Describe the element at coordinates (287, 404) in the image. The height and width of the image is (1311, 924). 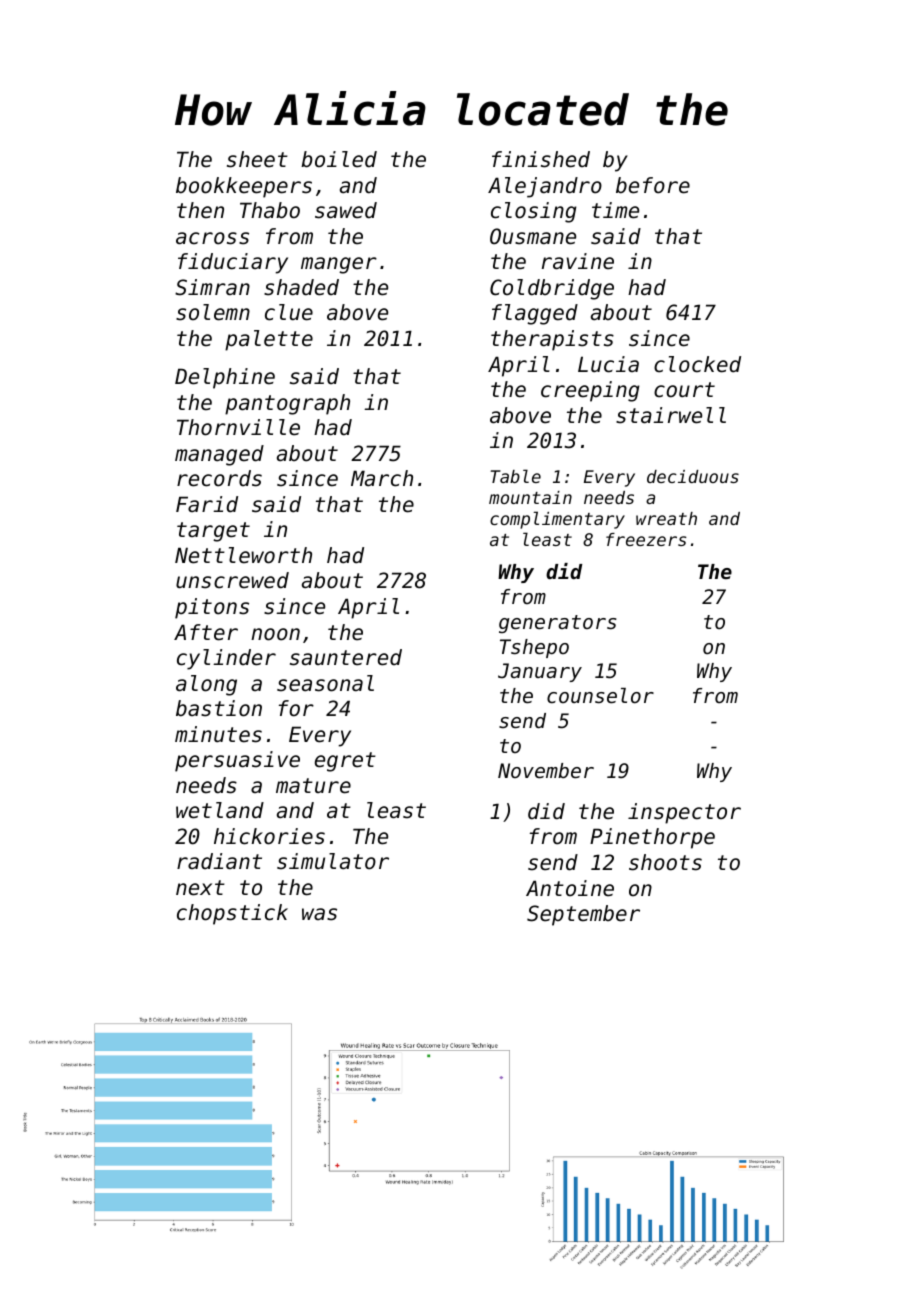
I see `pantograph` at that location.
